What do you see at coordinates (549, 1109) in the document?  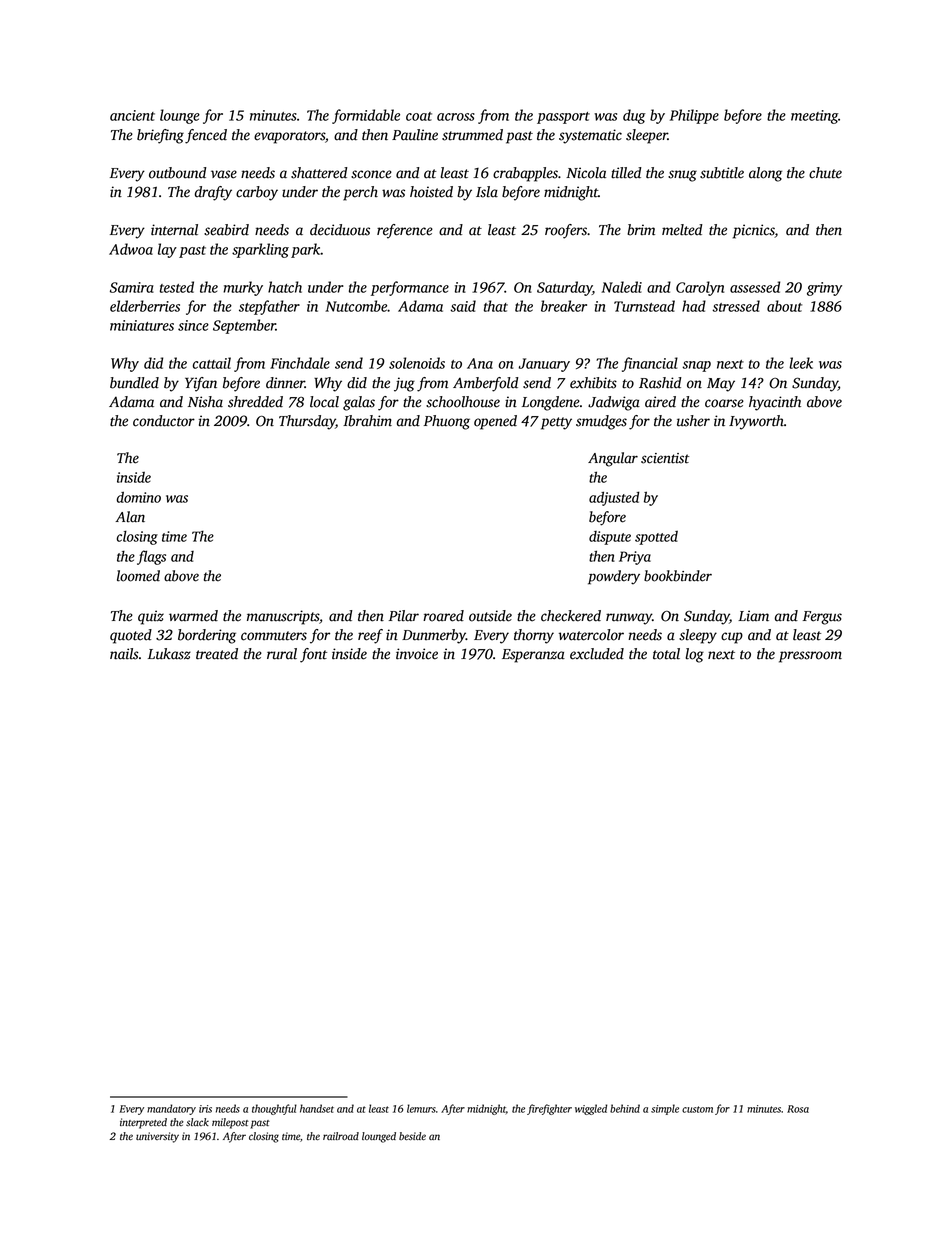 I see `firefighter` at bounding box center [549, 1109].
